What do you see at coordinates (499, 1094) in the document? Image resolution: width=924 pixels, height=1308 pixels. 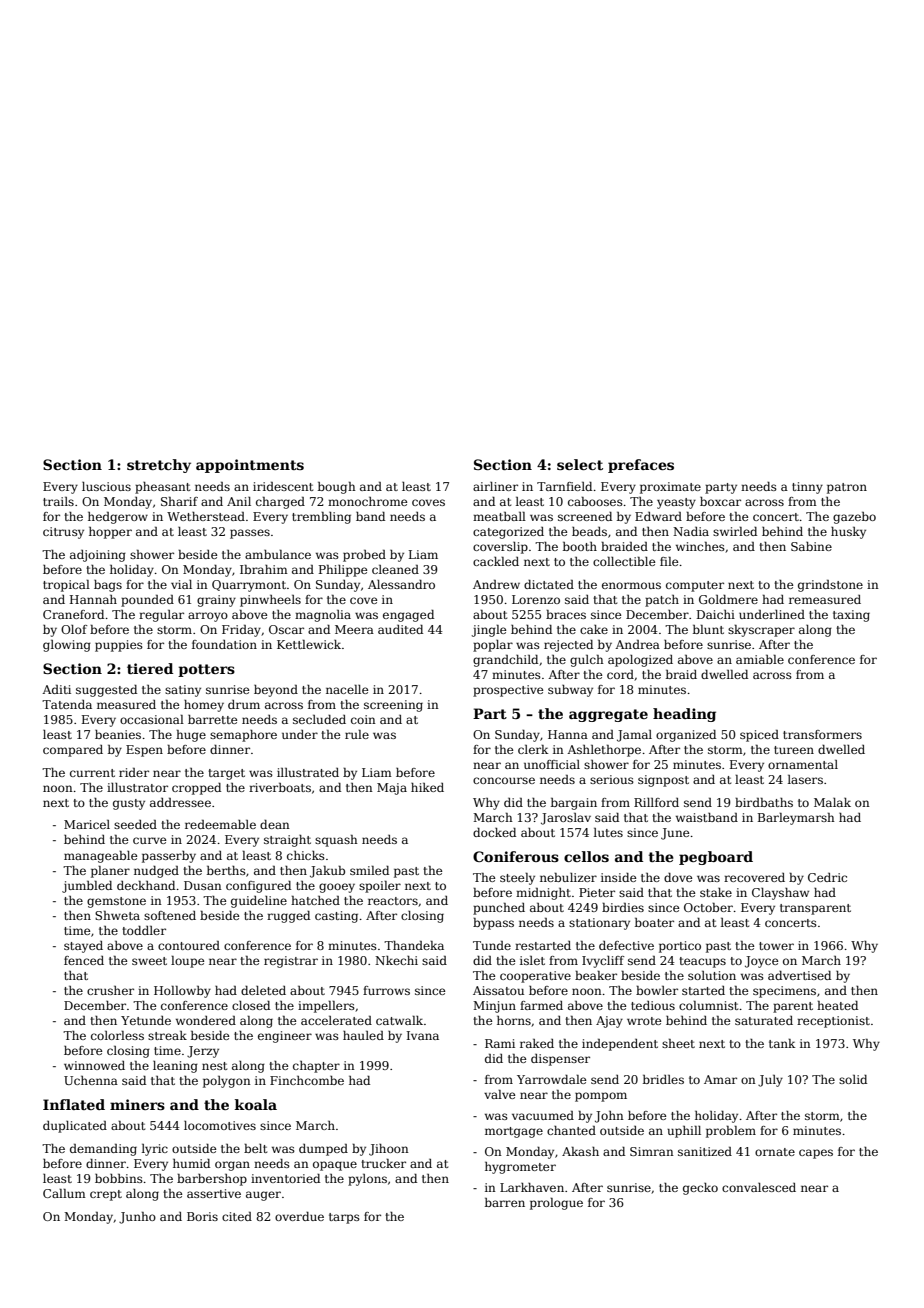 I see `valve` at bounding box center [499, 1094].
